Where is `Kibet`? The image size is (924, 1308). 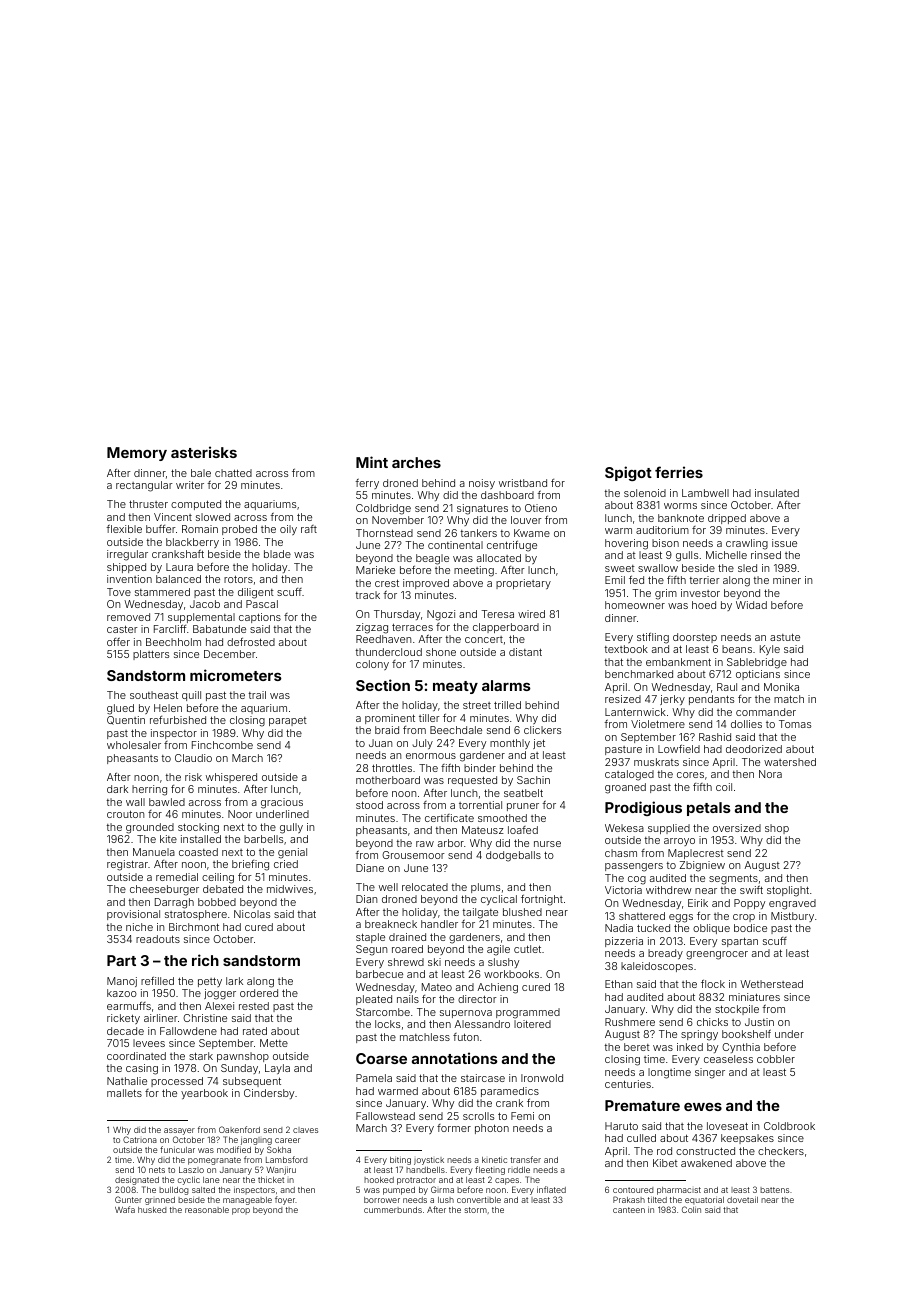 Kibet is located at coordinates (665, 1163).
